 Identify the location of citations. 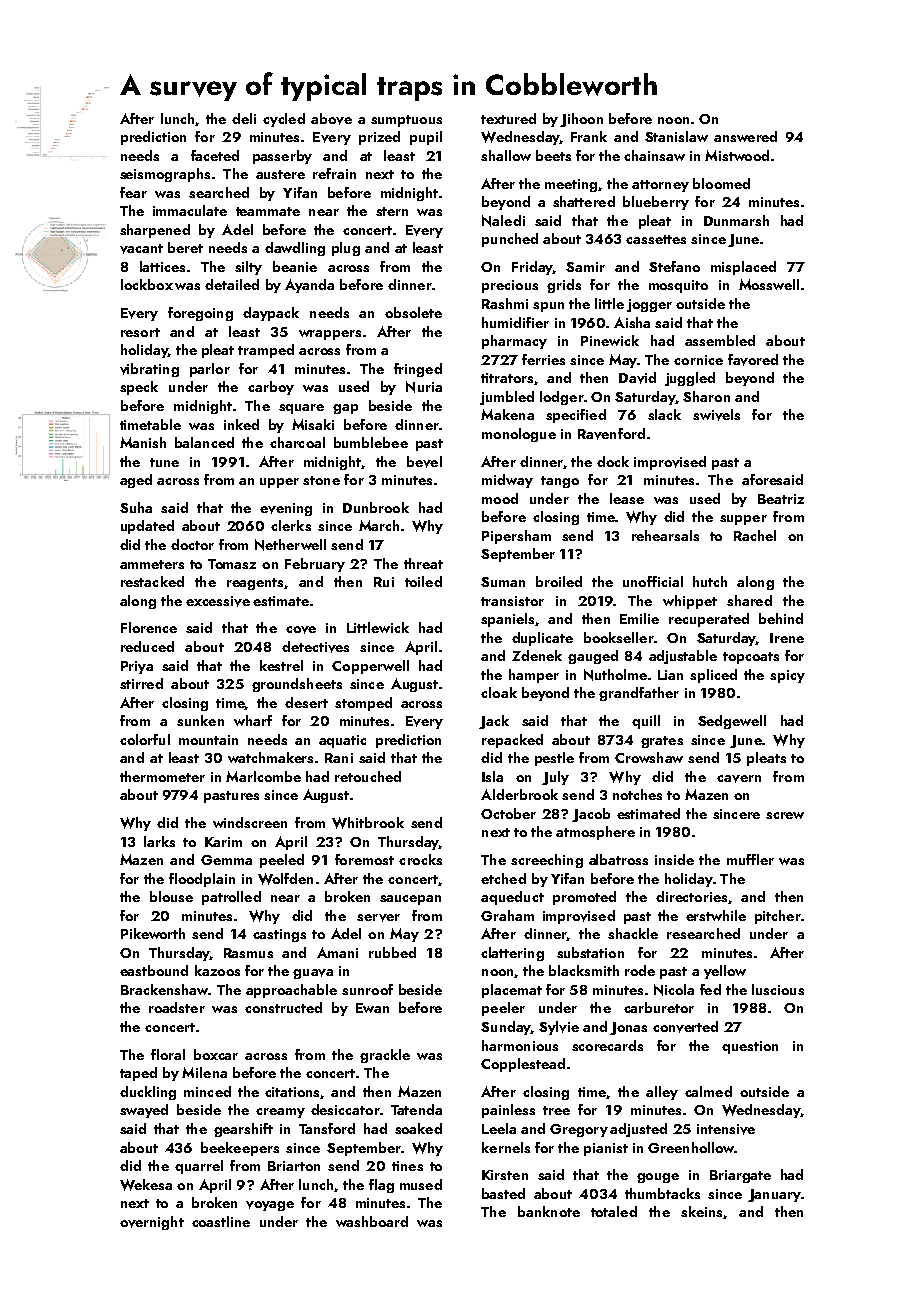
(293, 1093).
